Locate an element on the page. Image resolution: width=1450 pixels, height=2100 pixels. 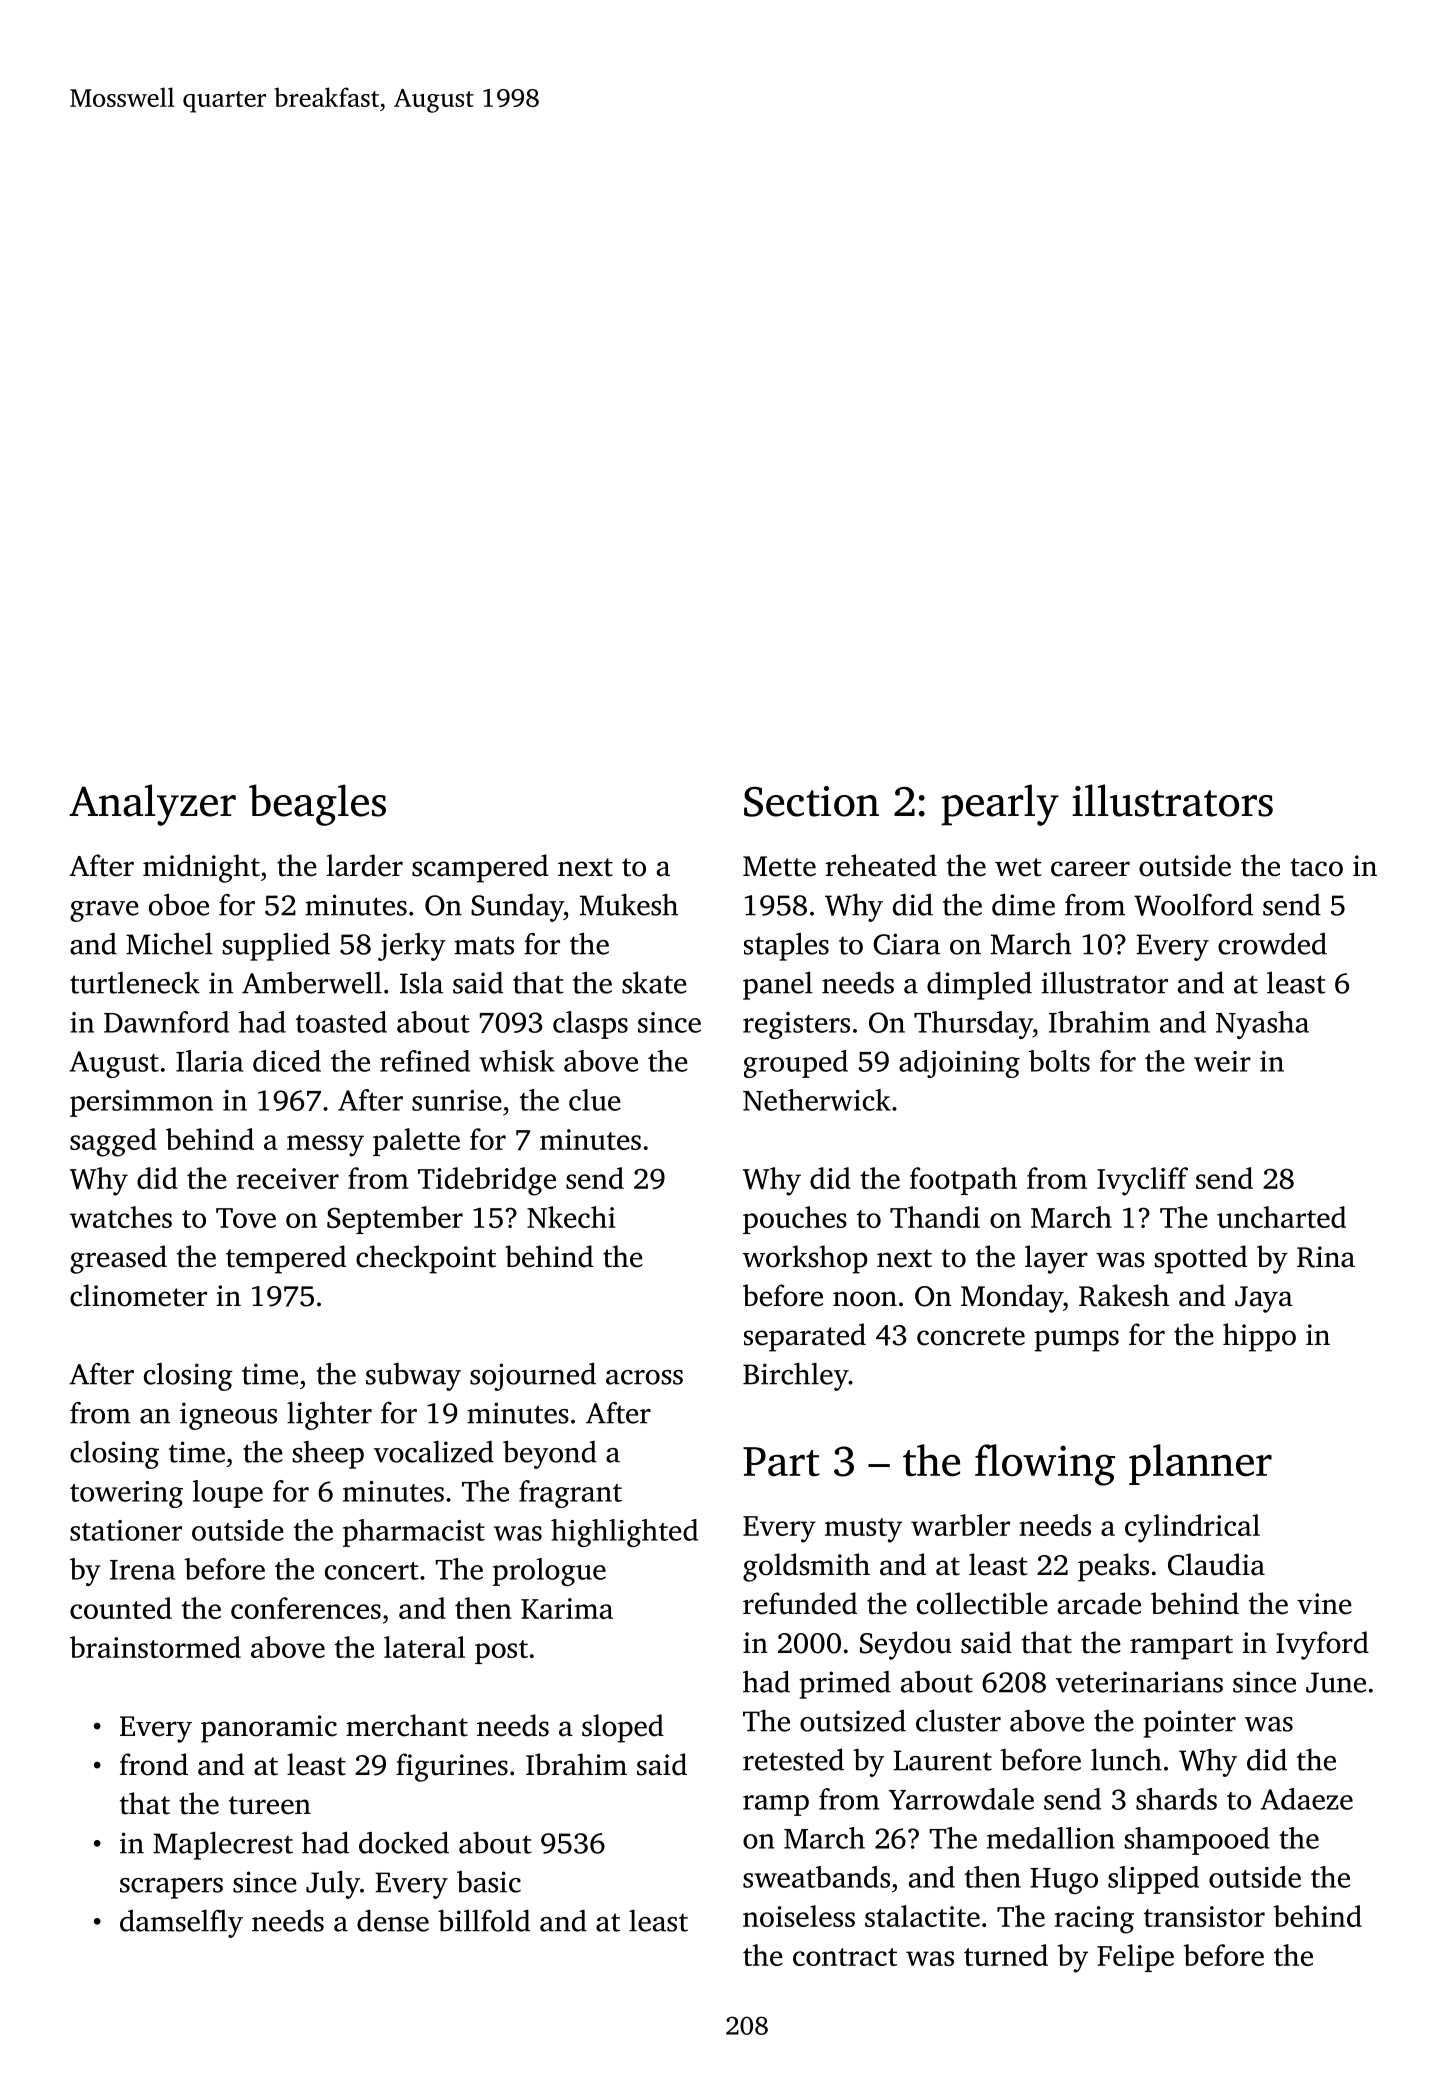
scrapers is located at coordinates (171, 1888).
